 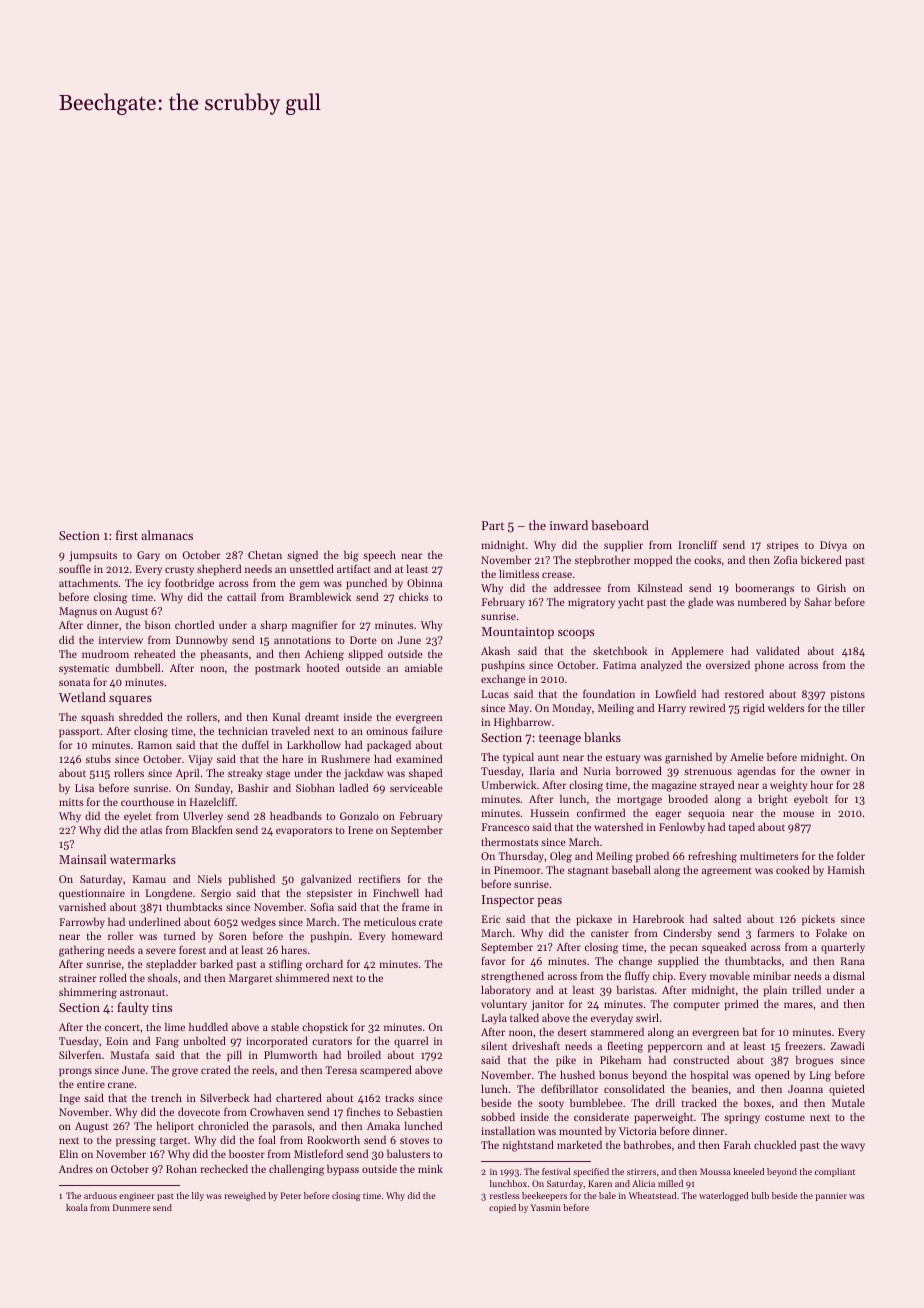 What do you see at coordinates (833, 546) in the screenshot?
I see `Divya` at bounding box center [833, 546].
